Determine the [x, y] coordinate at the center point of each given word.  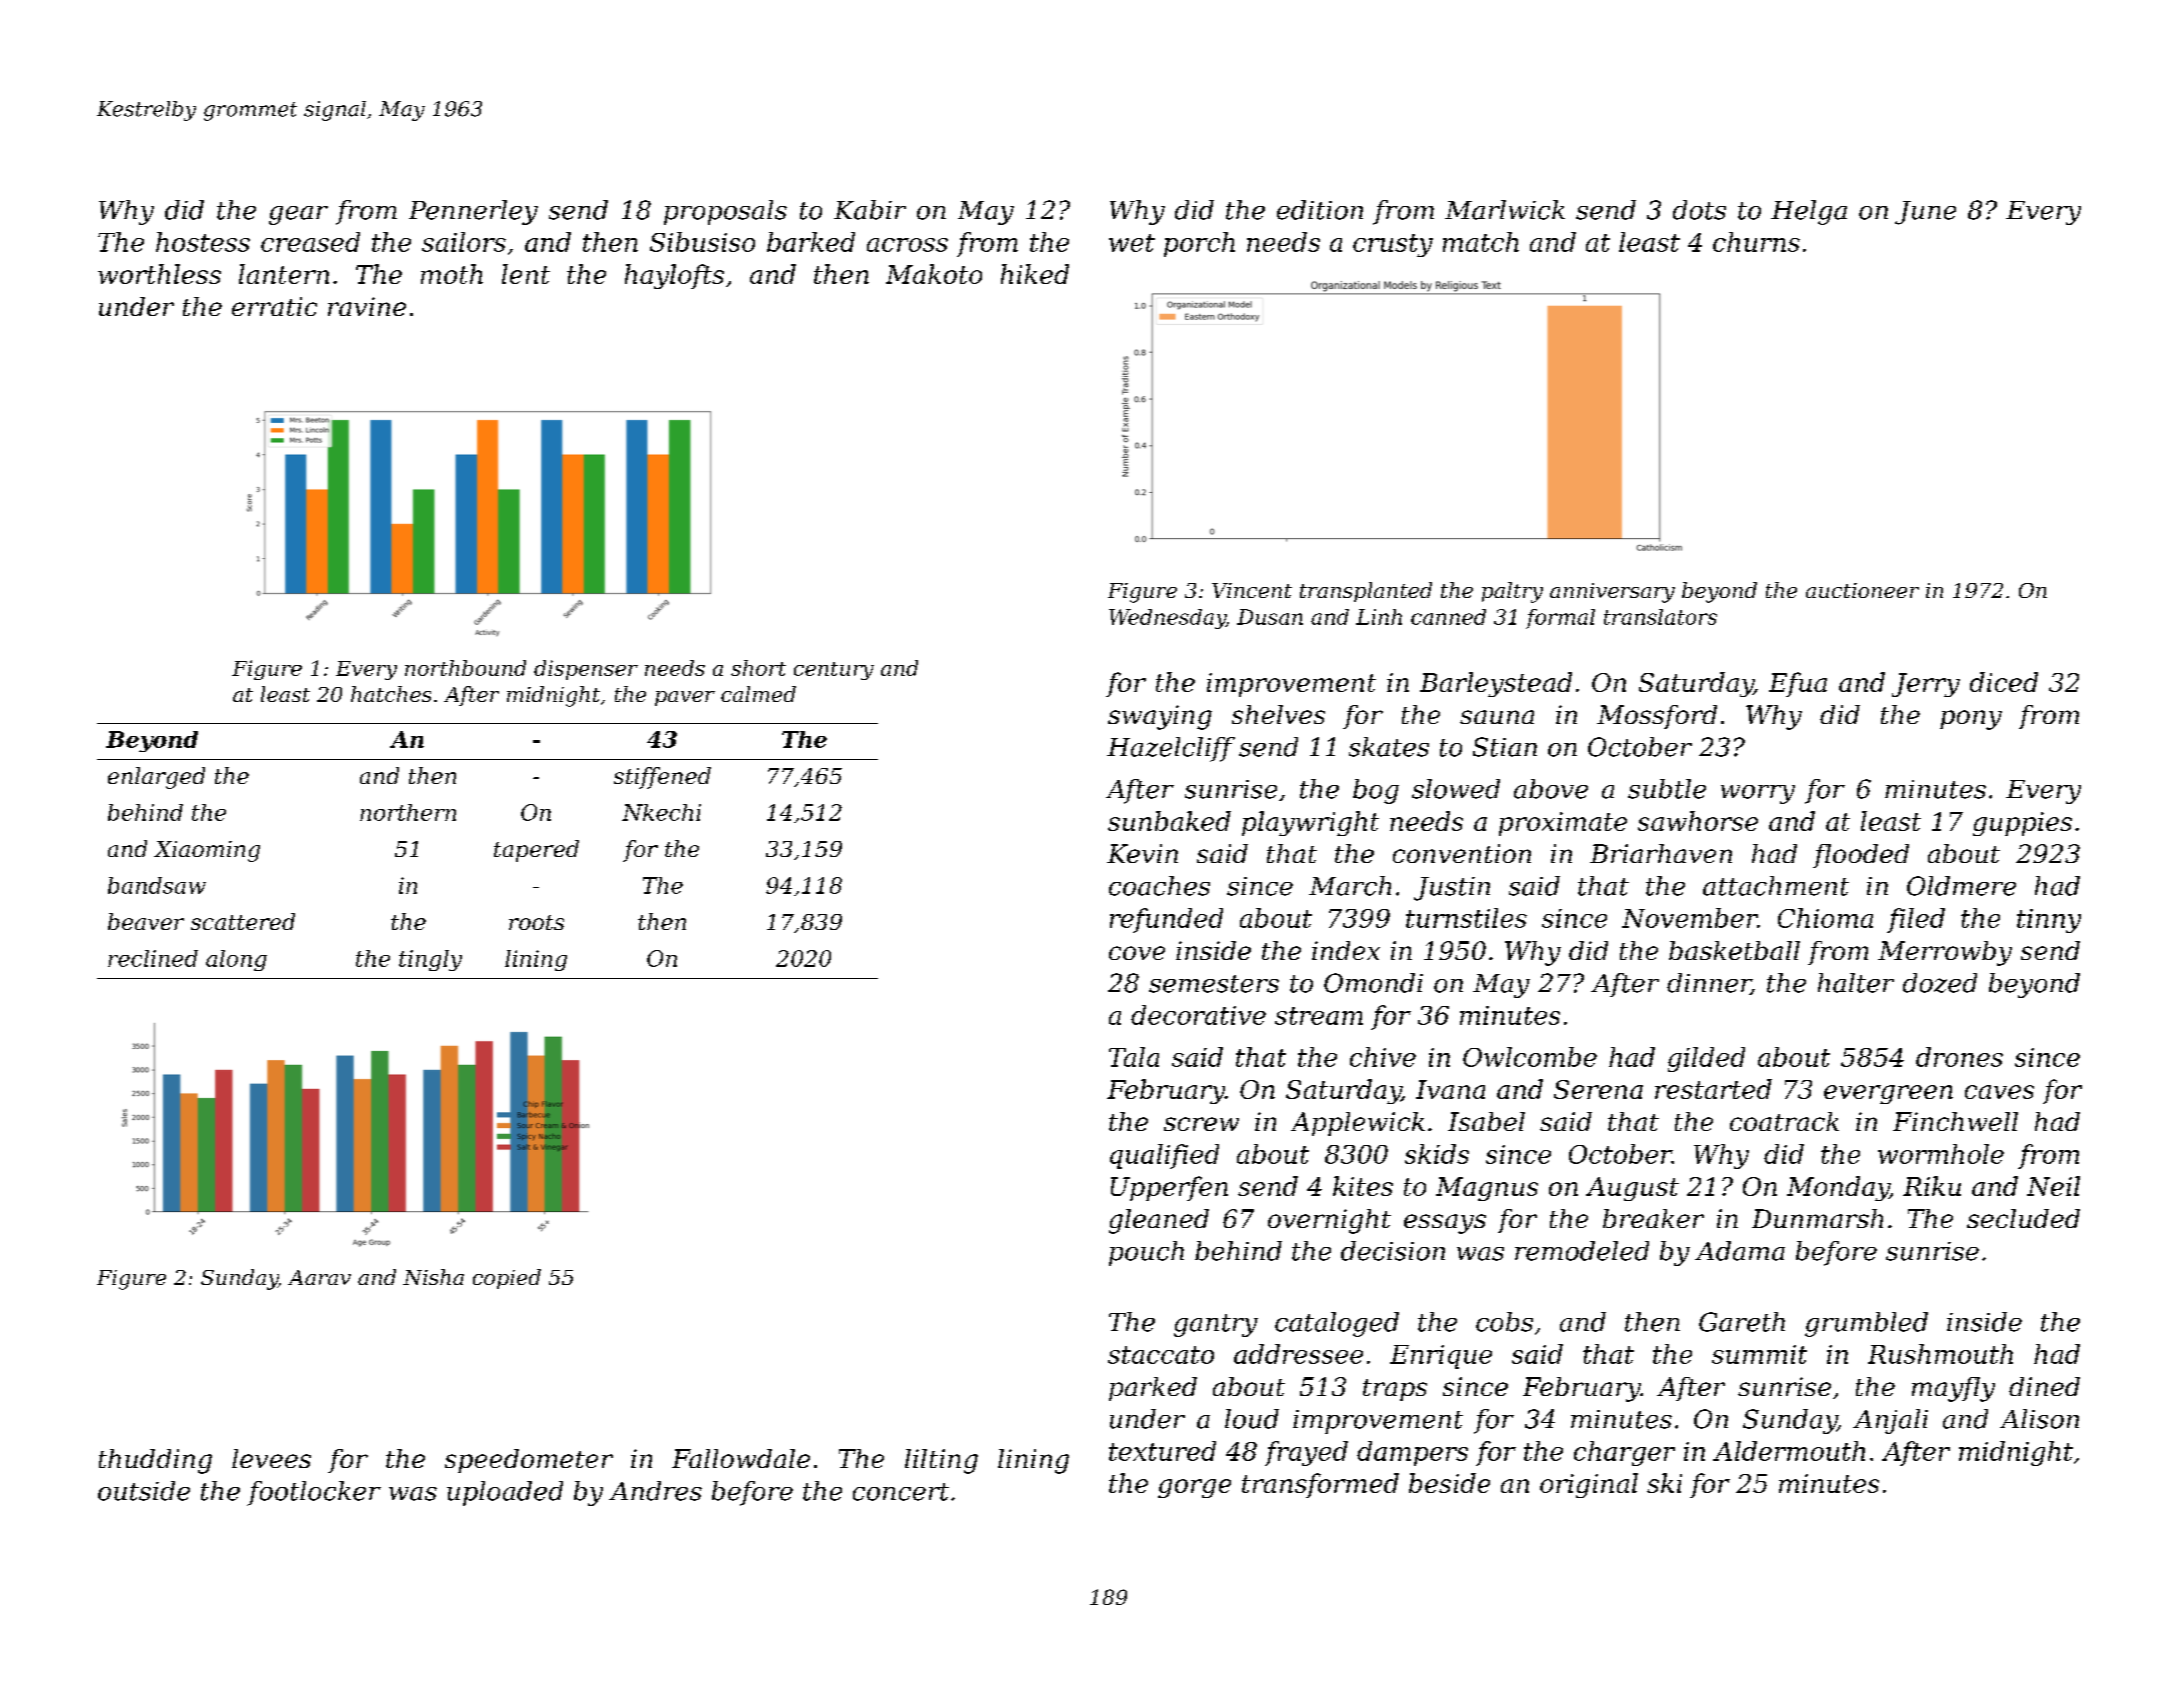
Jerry [1926, 685]
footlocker [314, 1493]
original [1589, 1485]
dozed [1940, 983]
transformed [1320, 1485]
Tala [1134, 1057]
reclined [153, 958]
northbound [465, 668]
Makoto [934, 274]
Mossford [1657, 717]
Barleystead [1496, 684]
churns [1756, 242]
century [834, 671]
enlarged [156, 778]
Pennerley [473, 212]
